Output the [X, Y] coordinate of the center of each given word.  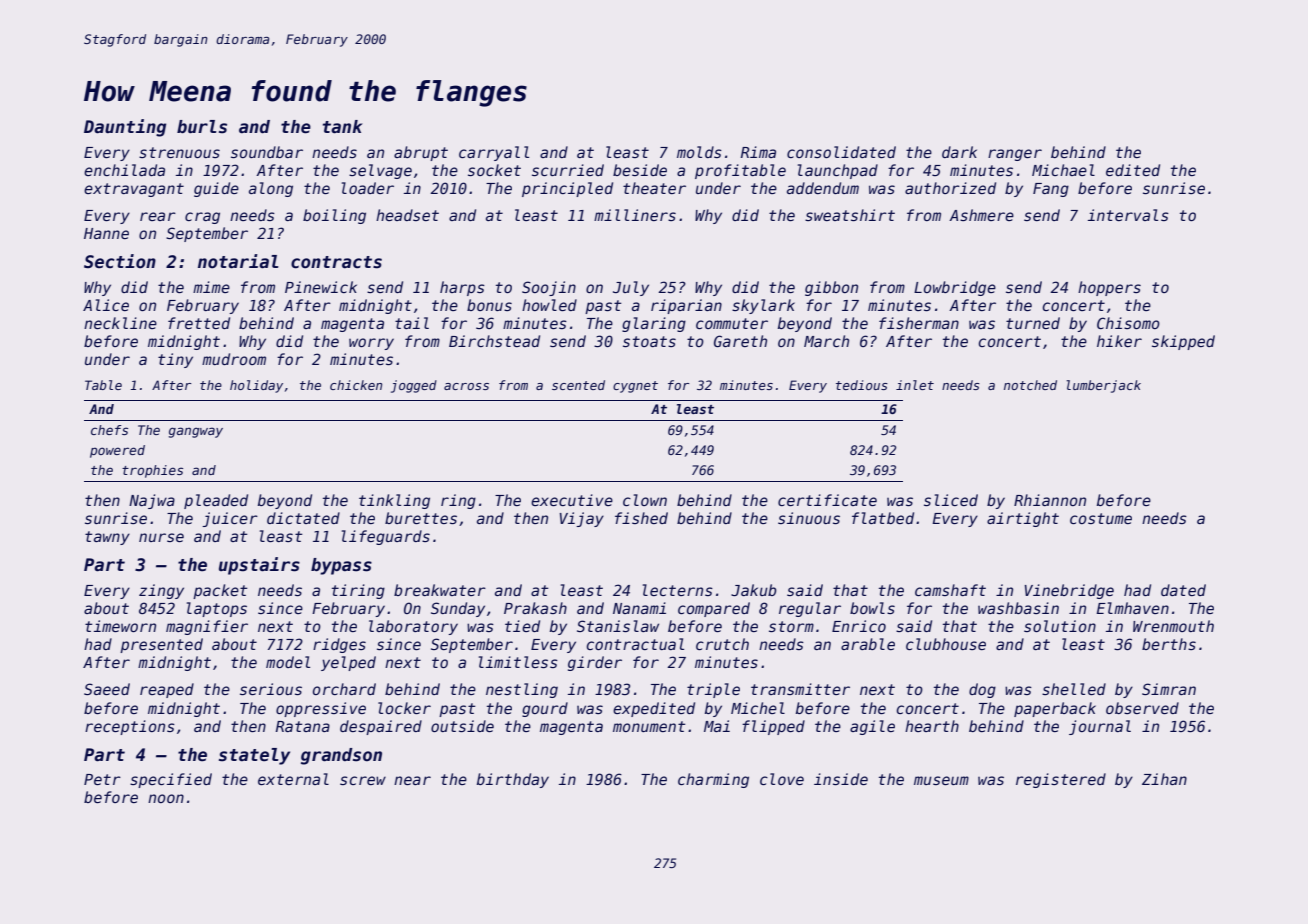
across [466, 386]
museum [941, 780]
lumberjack [1103, 386]
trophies [152, 471]
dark [959, 152]
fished [641, 518]
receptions [130, 727]
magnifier [207, 627]
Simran [1169, 689]
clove [782, 779]
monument [649, 726]
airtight [1023, 519]
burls [202, 127]
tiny [175, 360]
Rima [758, 152]
